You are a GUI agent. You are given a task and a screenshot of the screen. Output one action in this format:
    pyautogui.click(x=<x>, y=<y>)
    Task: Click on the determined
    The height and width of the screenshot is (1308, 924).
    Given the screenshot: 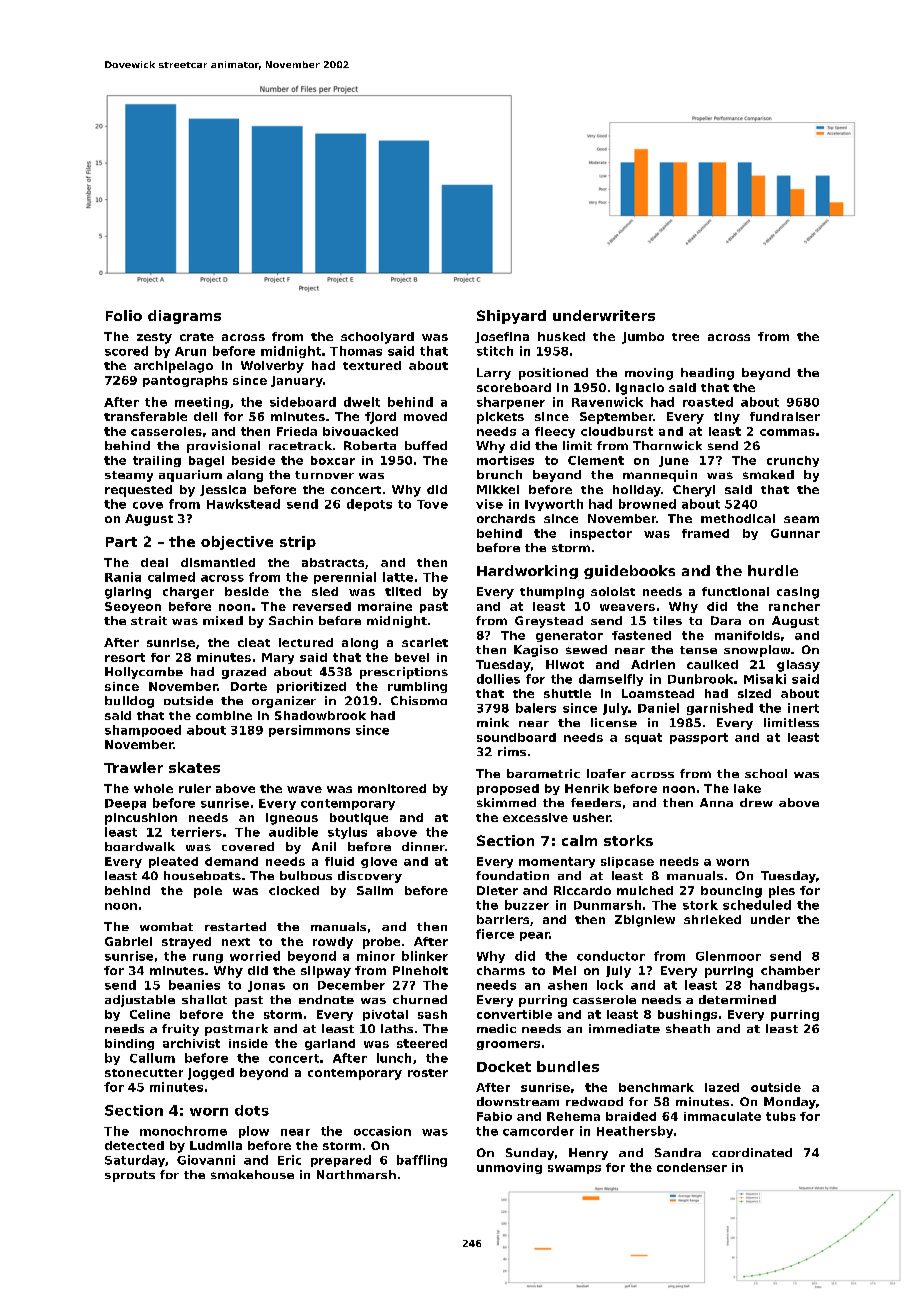 What is the action you would take?
    pyautogui.click(x=737, y=999)
